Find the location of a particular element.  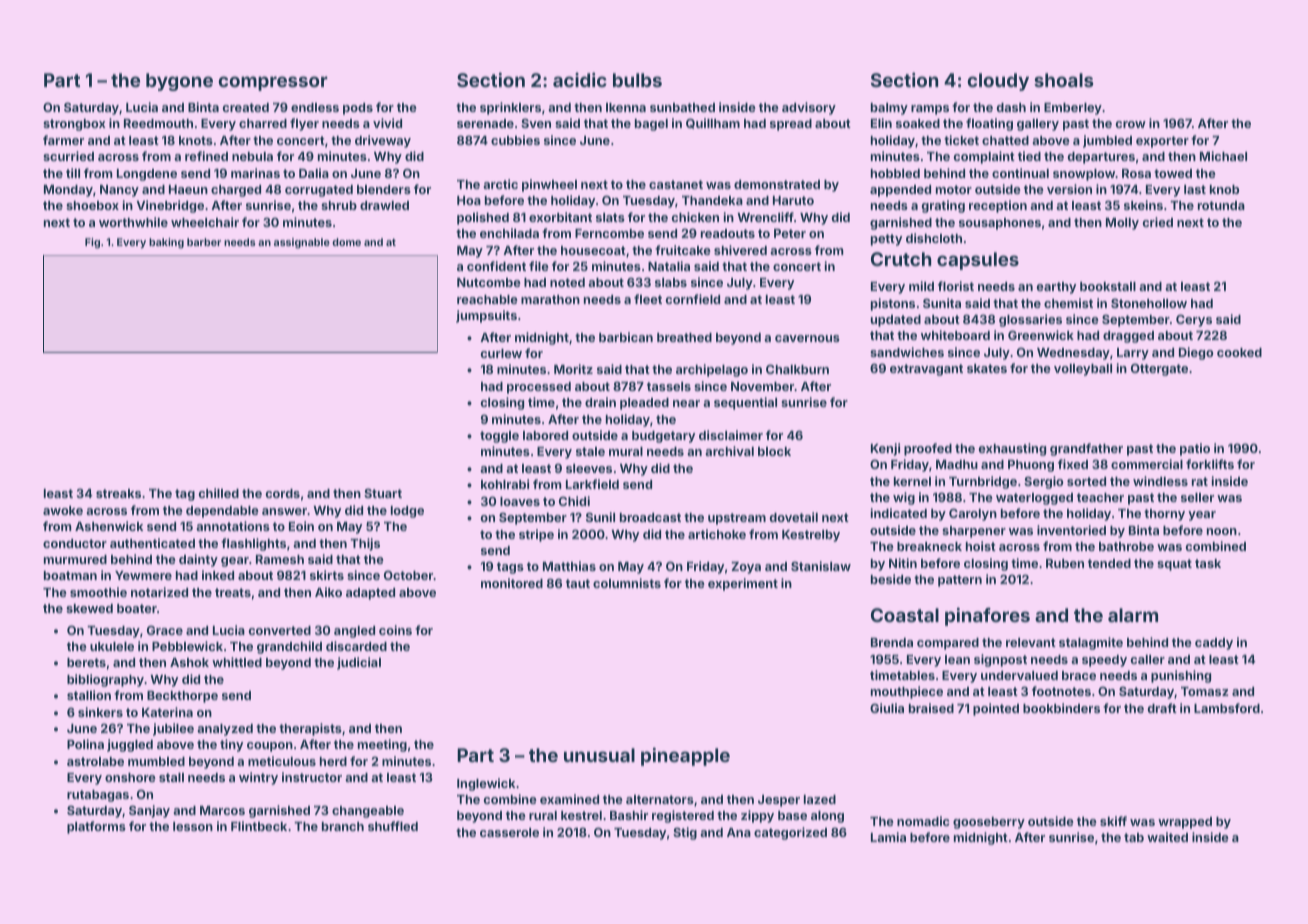

Ferncombe is located at coordinates (609, 233).
